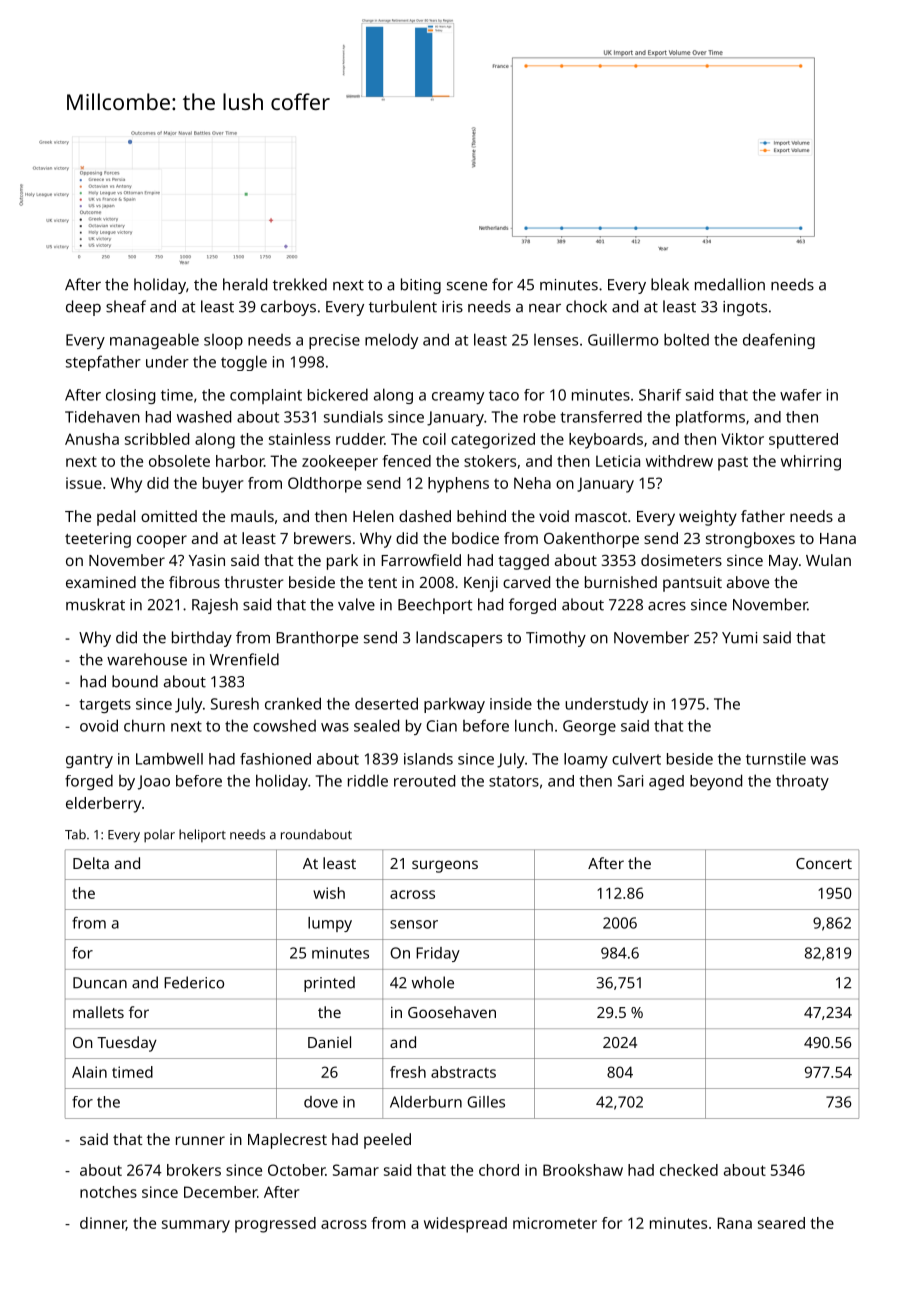 The image size is (924, 1308). What do you see at coordinates (391, 341) in the screenshot?
I see `melody` at bounding box center [391, 341].
